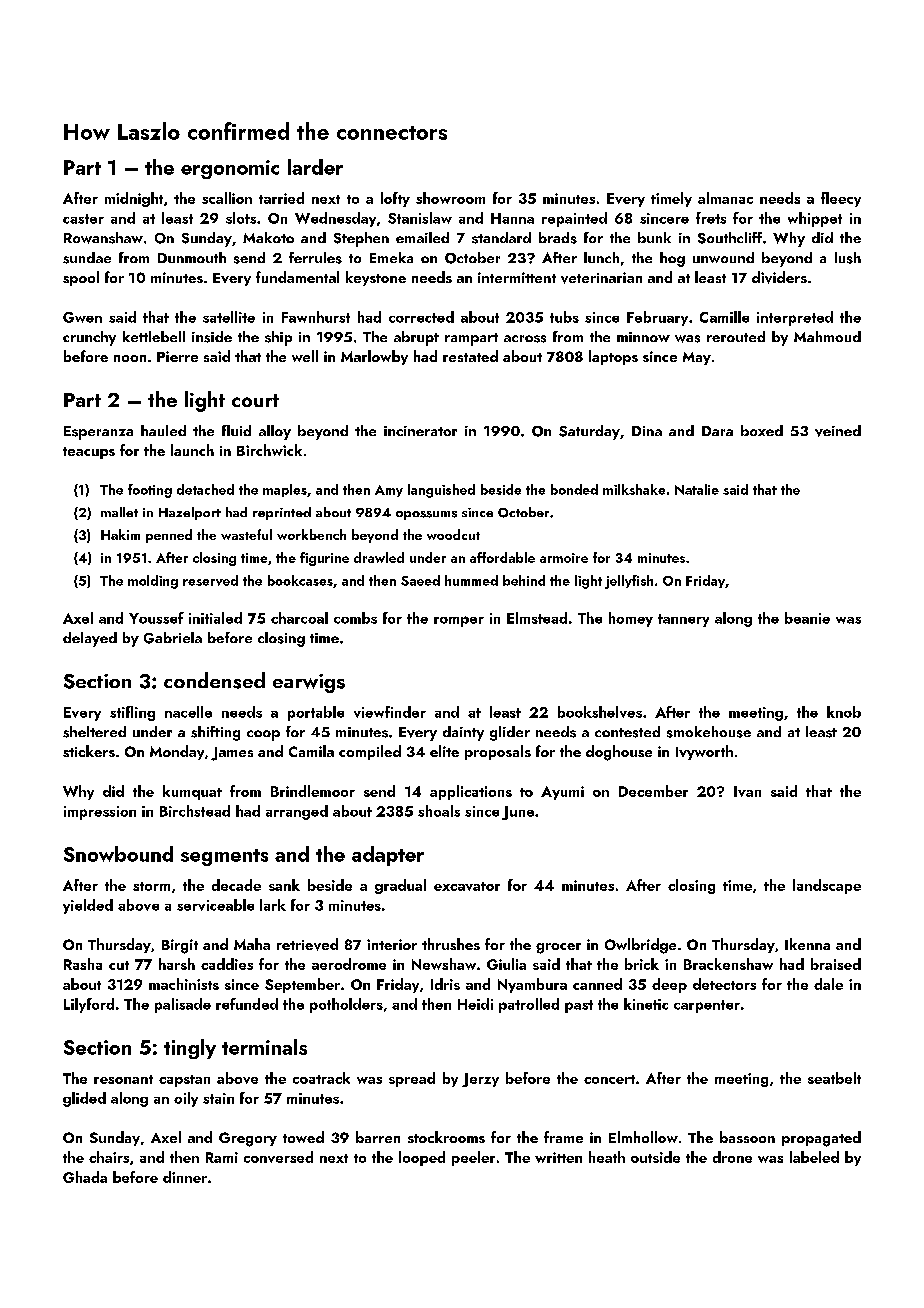  I want to click on whippet, so click(815, 219).
